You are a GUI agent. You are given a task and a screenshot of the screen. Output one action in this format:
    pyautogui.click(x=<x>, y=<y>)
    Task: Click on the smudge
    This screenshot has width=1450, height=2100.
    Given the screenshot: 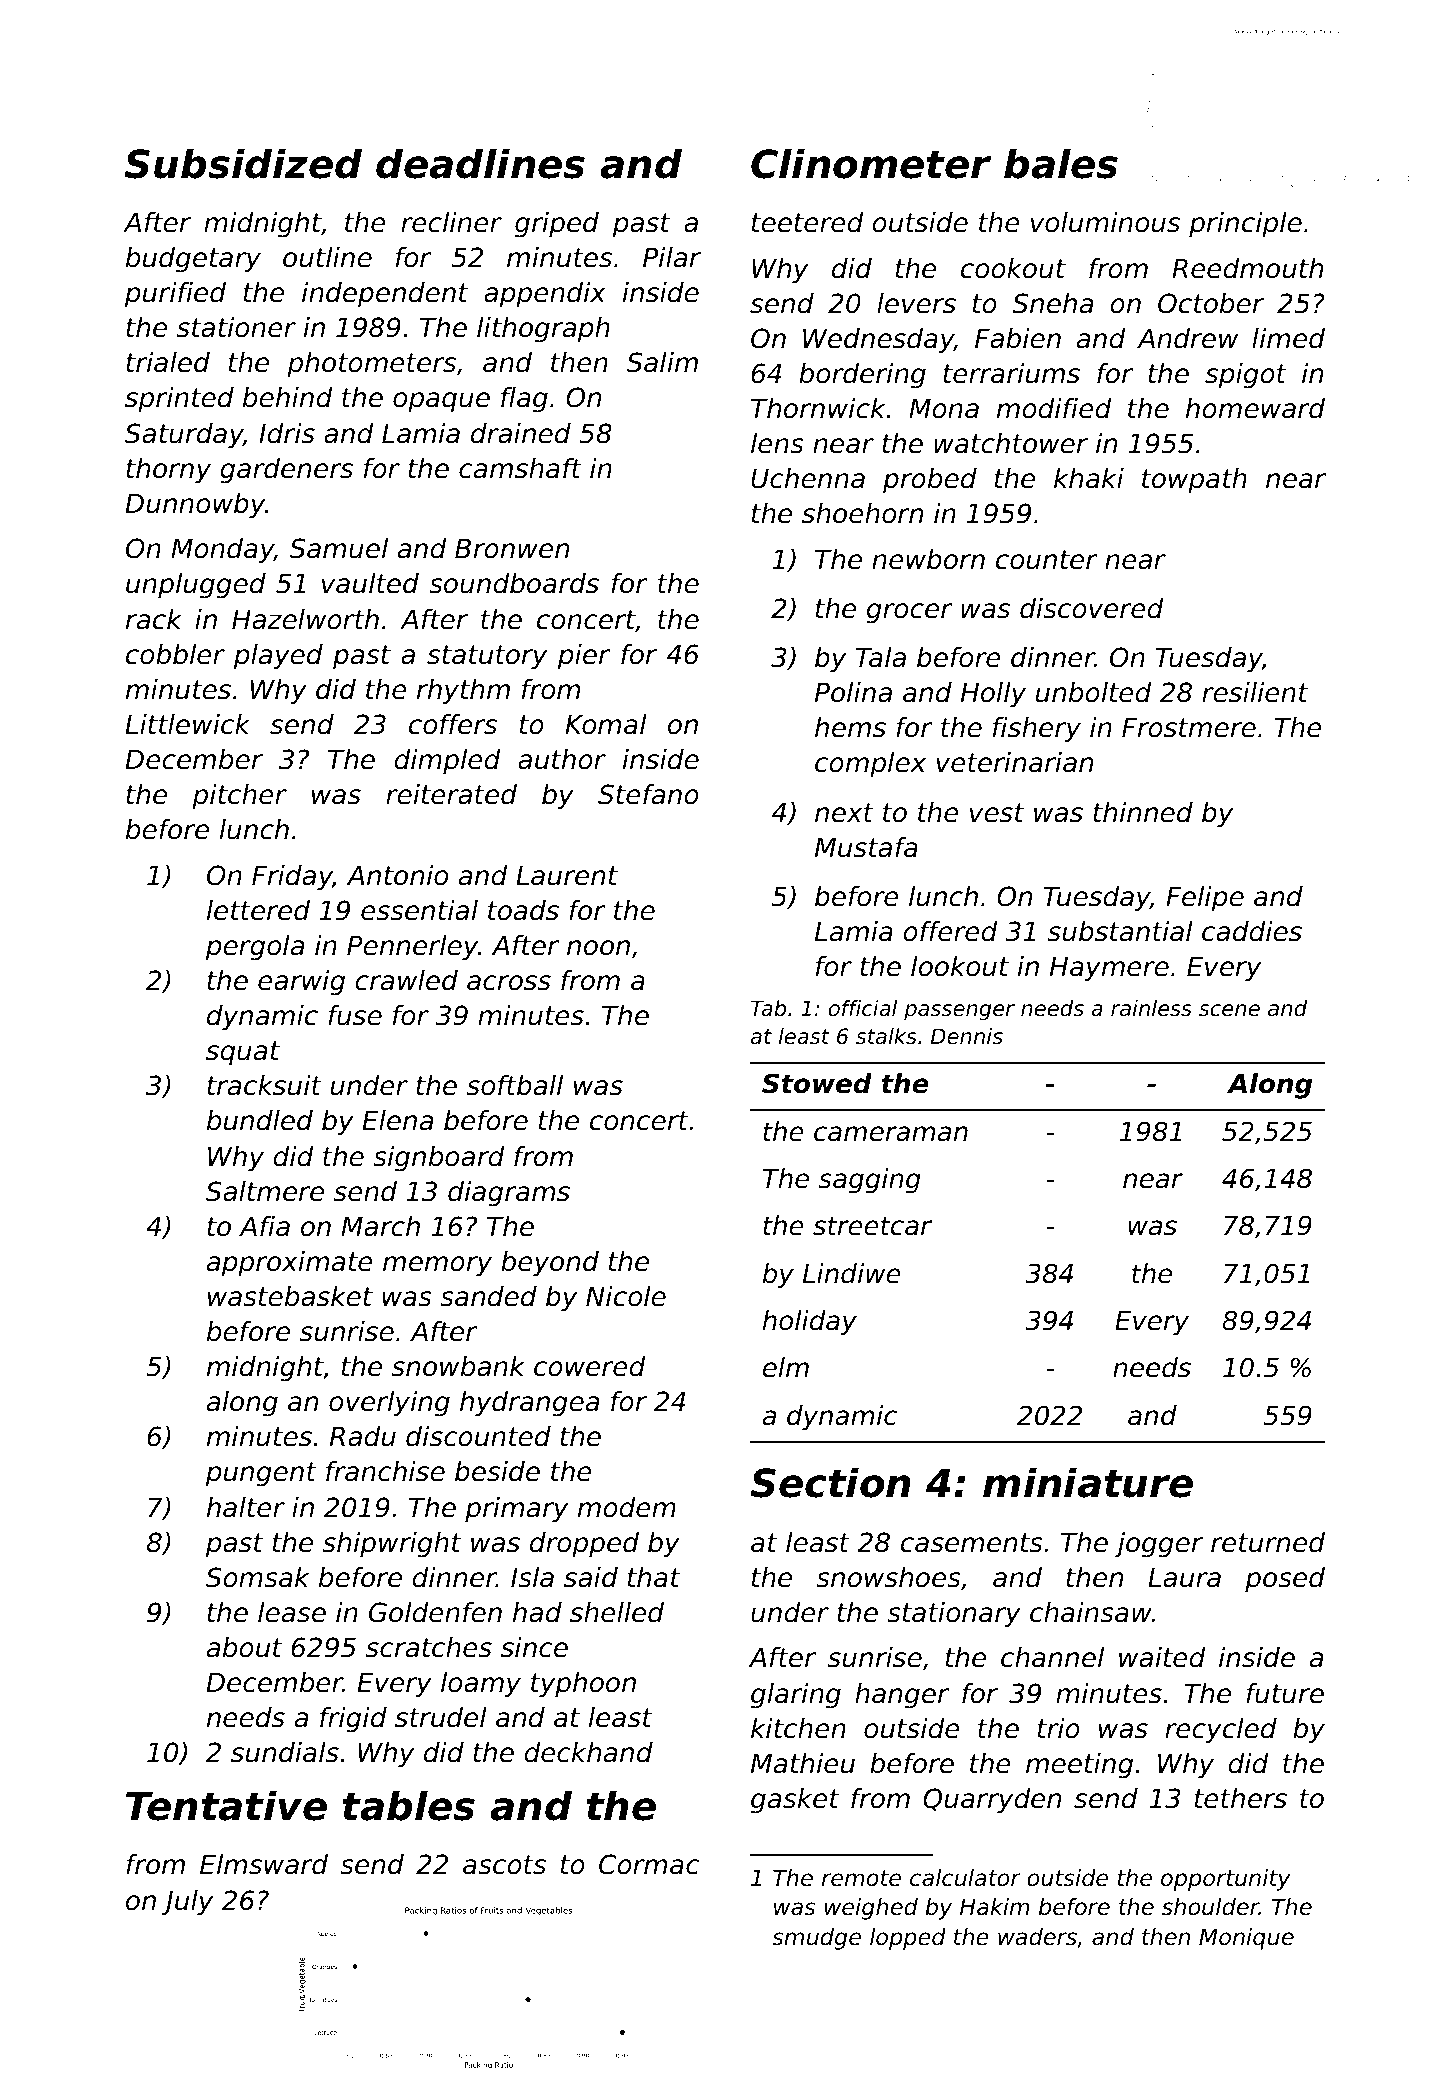 What is the action you would take?
    pyautogui.click(x=816, y=1939)
